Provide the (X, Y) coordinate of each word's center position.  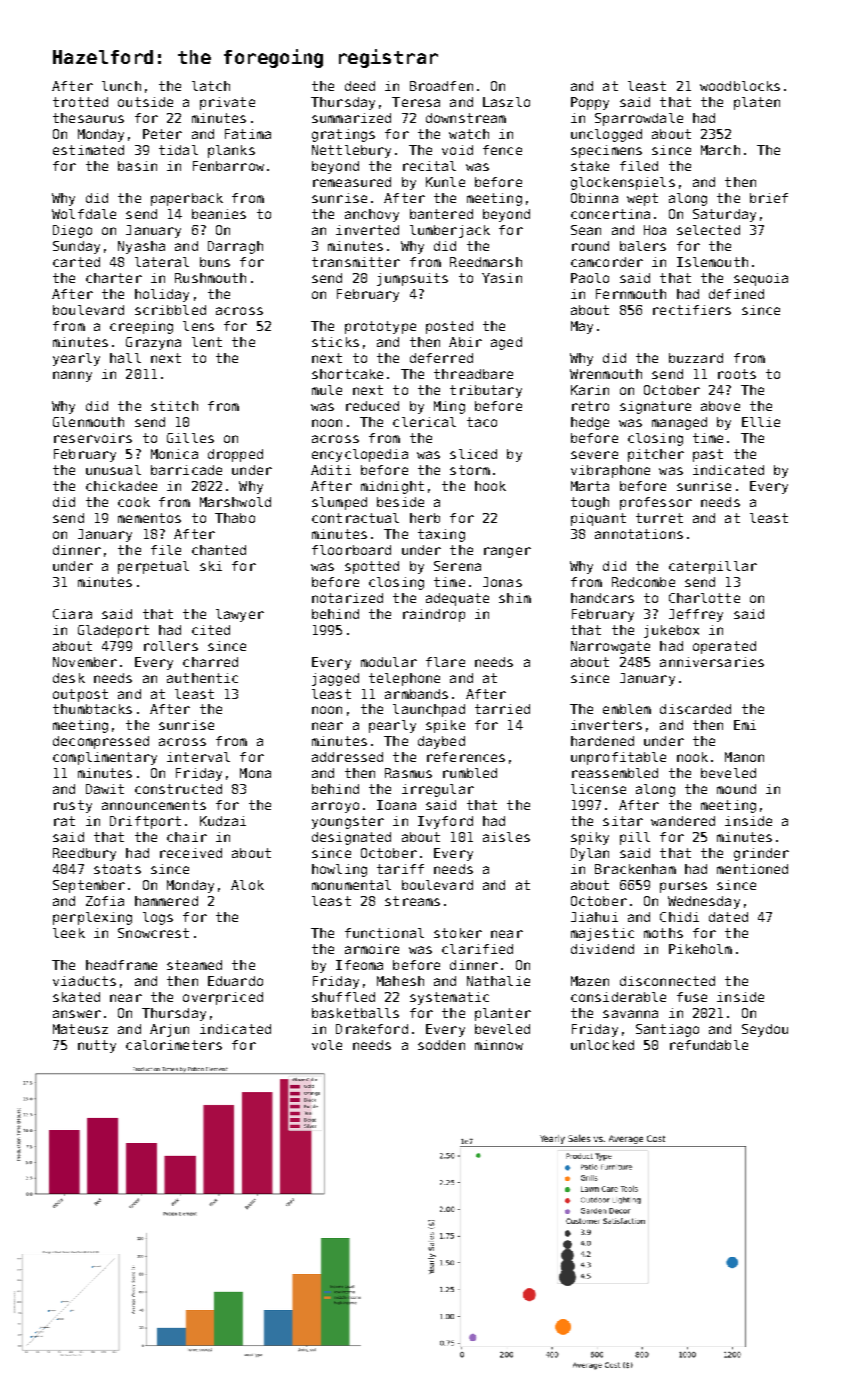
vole (327, 1045)
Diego (72, 231)
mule (327, 390)
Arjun (169, 1030)
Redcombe (643, 582)
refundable (709, 1045)
